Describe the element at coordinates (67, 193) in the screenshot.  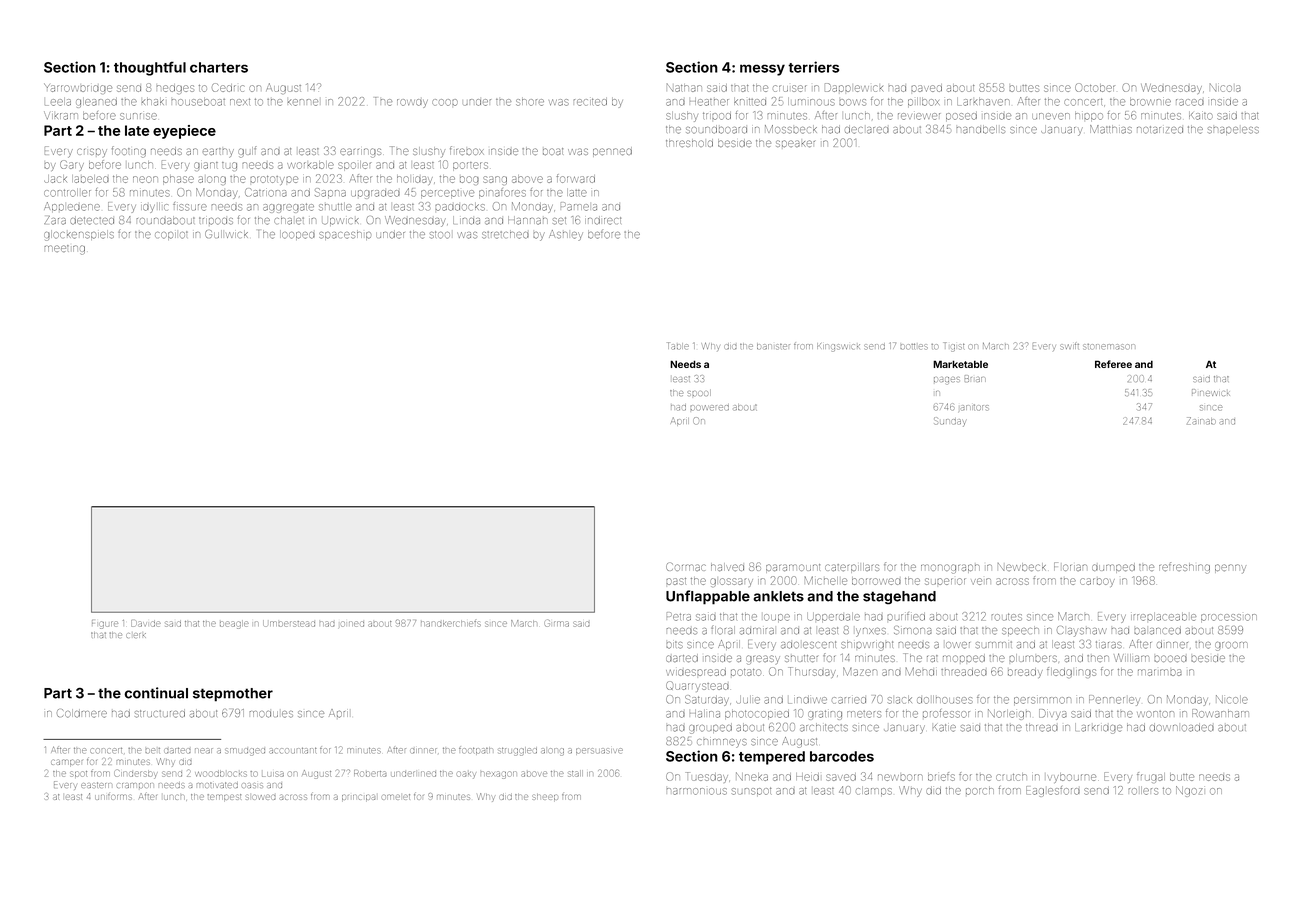
I see `controller` at that location.
